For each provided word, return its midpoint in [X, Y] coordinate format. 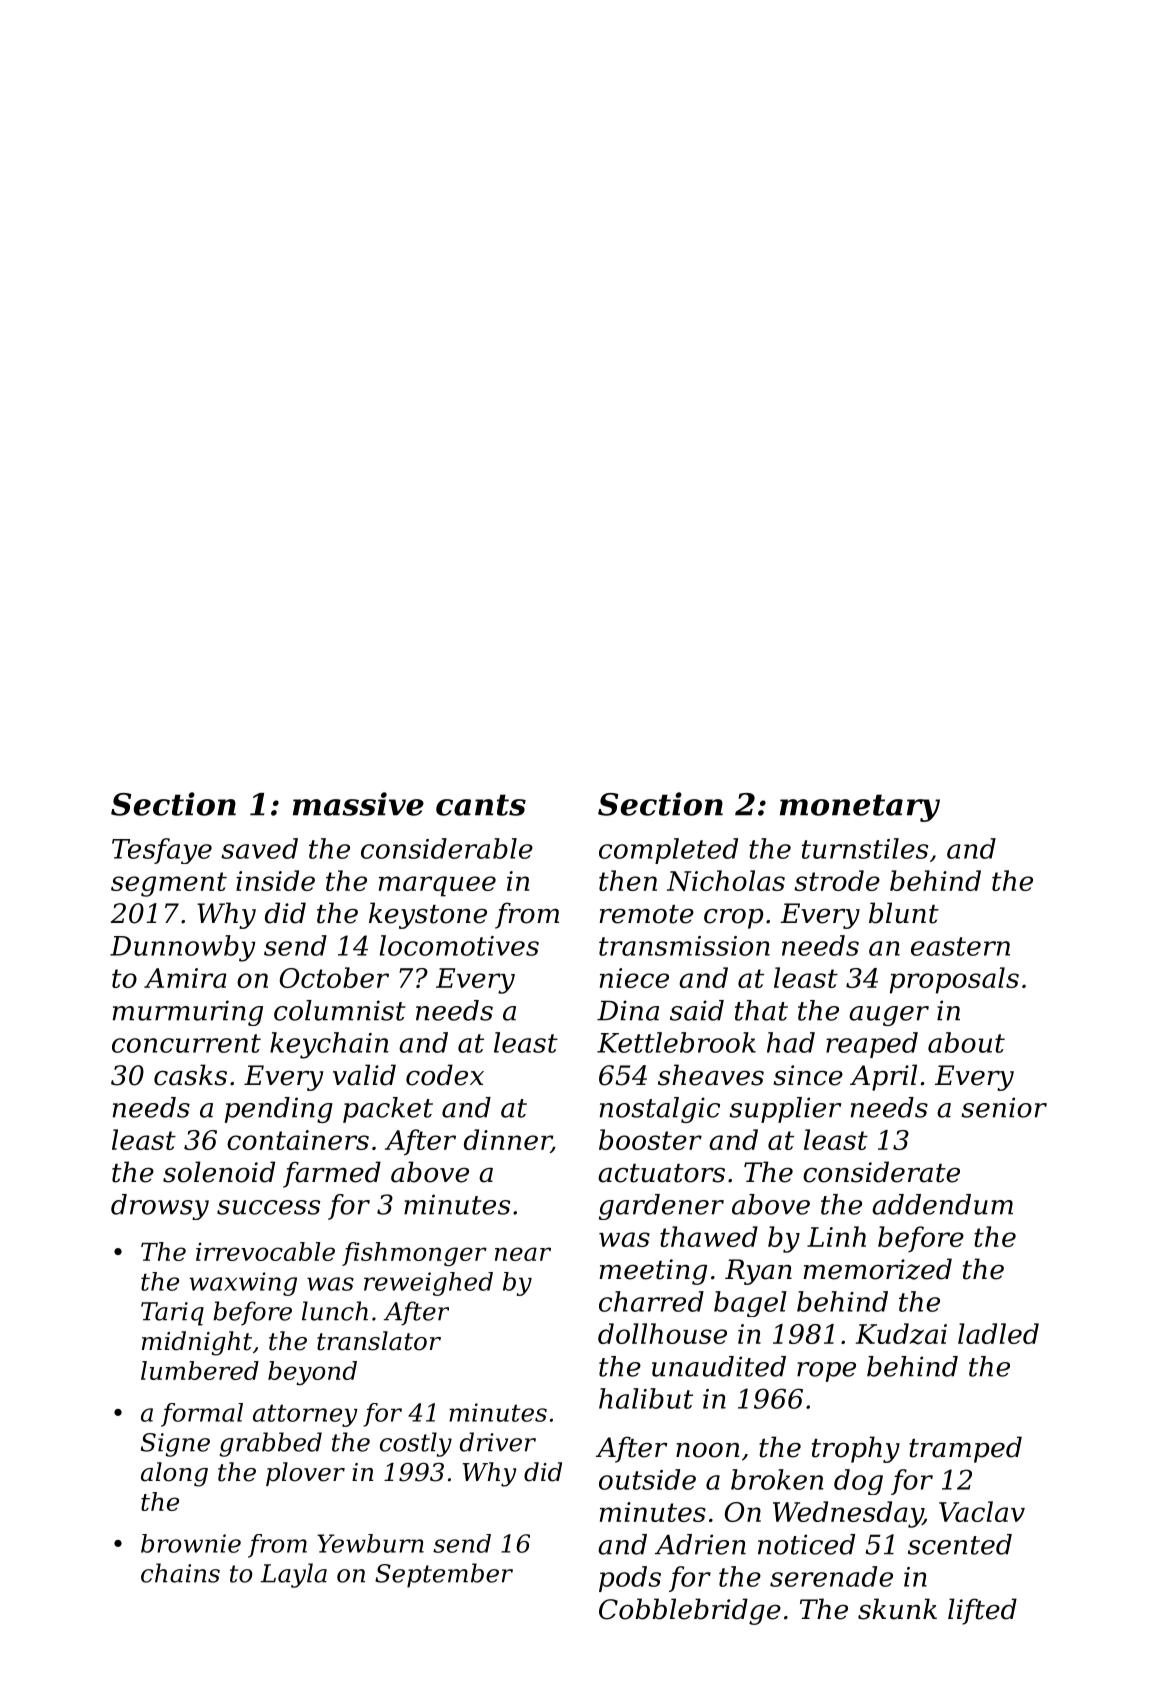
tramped [965, 1449]
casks [190, 1075]
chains [180, 1573]
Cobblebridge [690, 1611]
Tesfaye [162, 851]
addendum [942, 1204]
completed [668, 851]
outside [647, 1479]
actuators [661, 1173]
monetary [860, 808]
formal [202, 1415]
